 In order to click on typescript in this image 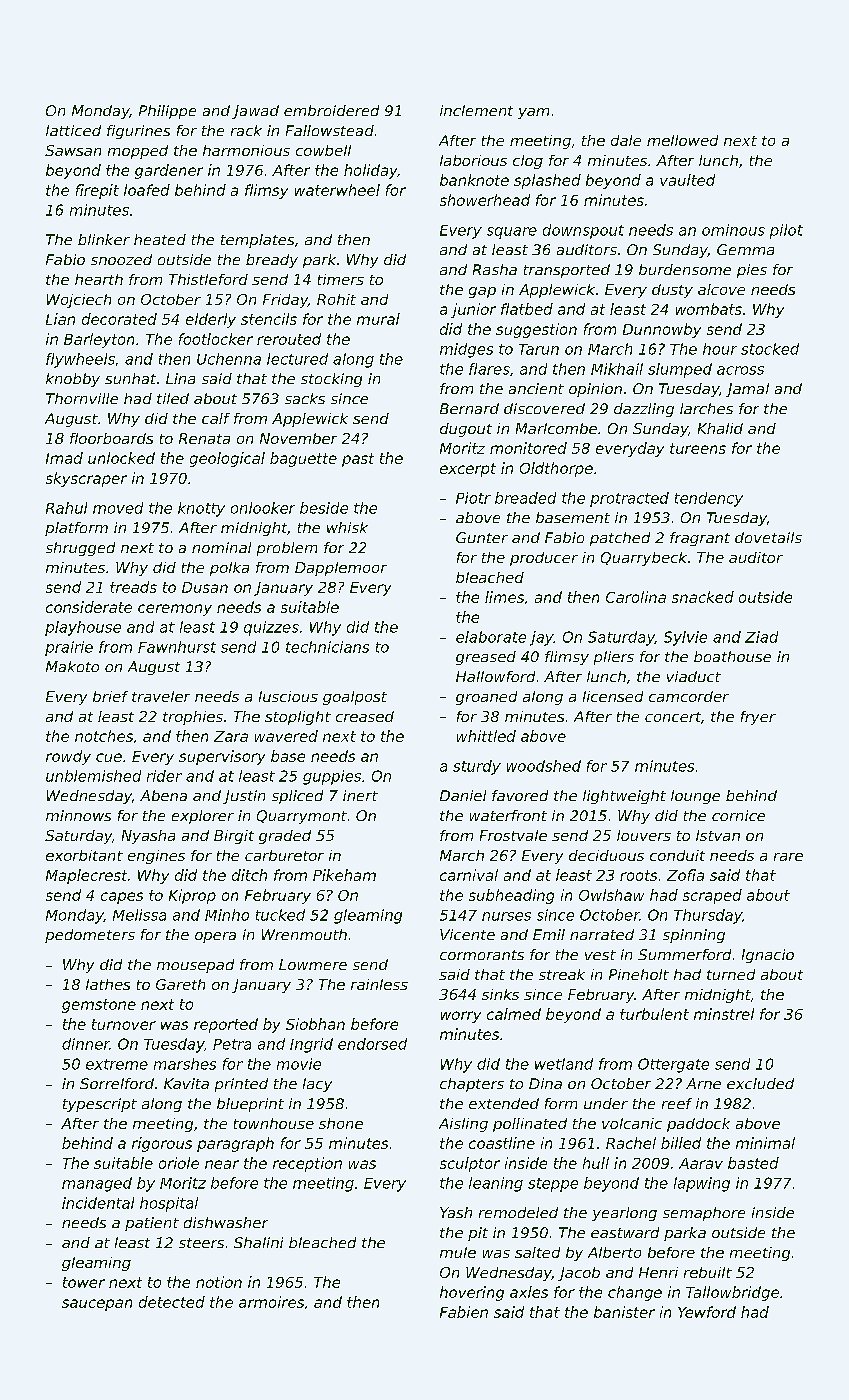, I will do `click(100, 1105)`.
